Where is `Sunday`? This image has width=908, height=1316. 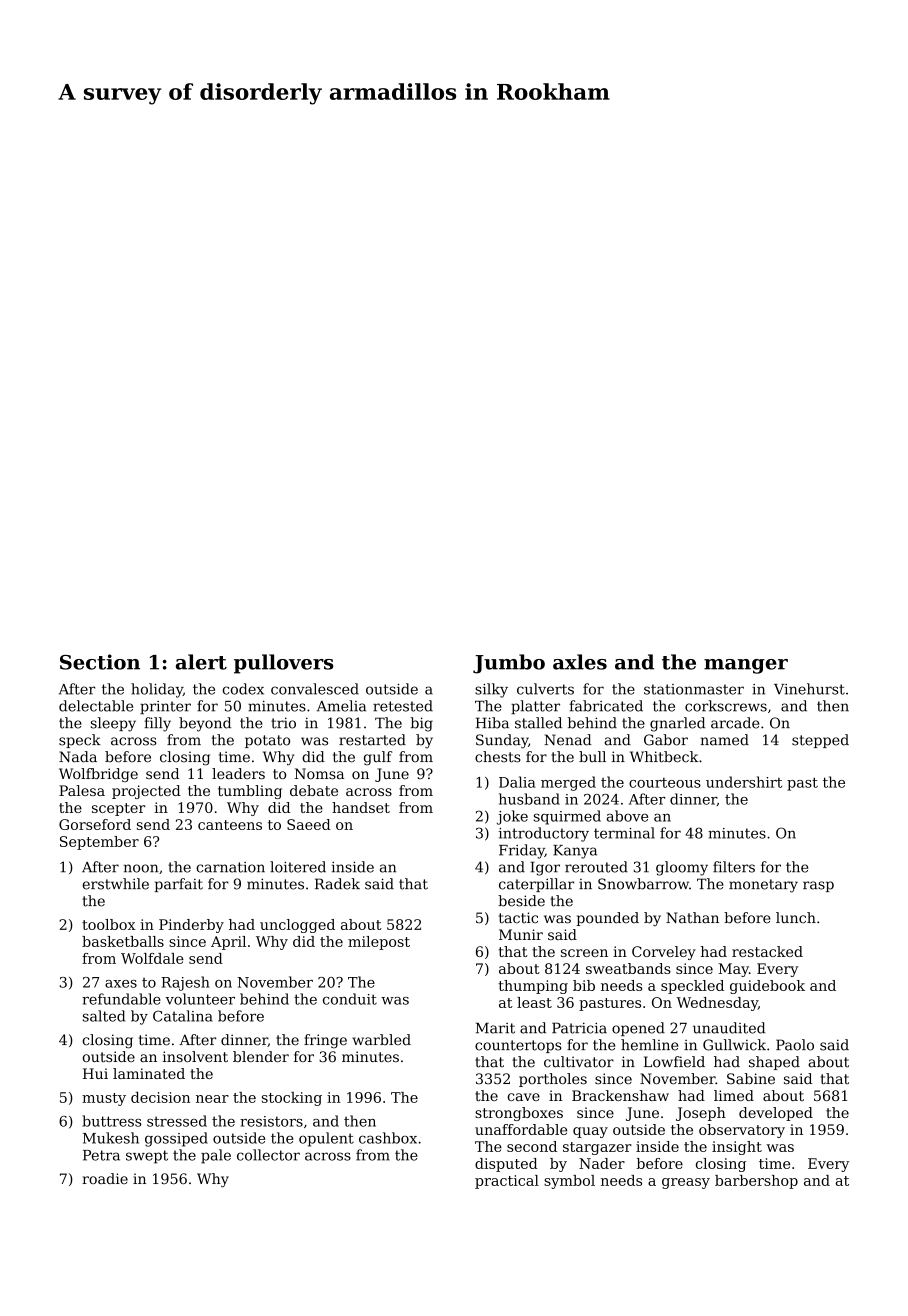 Sunday is located at coordinates (502, 741).
